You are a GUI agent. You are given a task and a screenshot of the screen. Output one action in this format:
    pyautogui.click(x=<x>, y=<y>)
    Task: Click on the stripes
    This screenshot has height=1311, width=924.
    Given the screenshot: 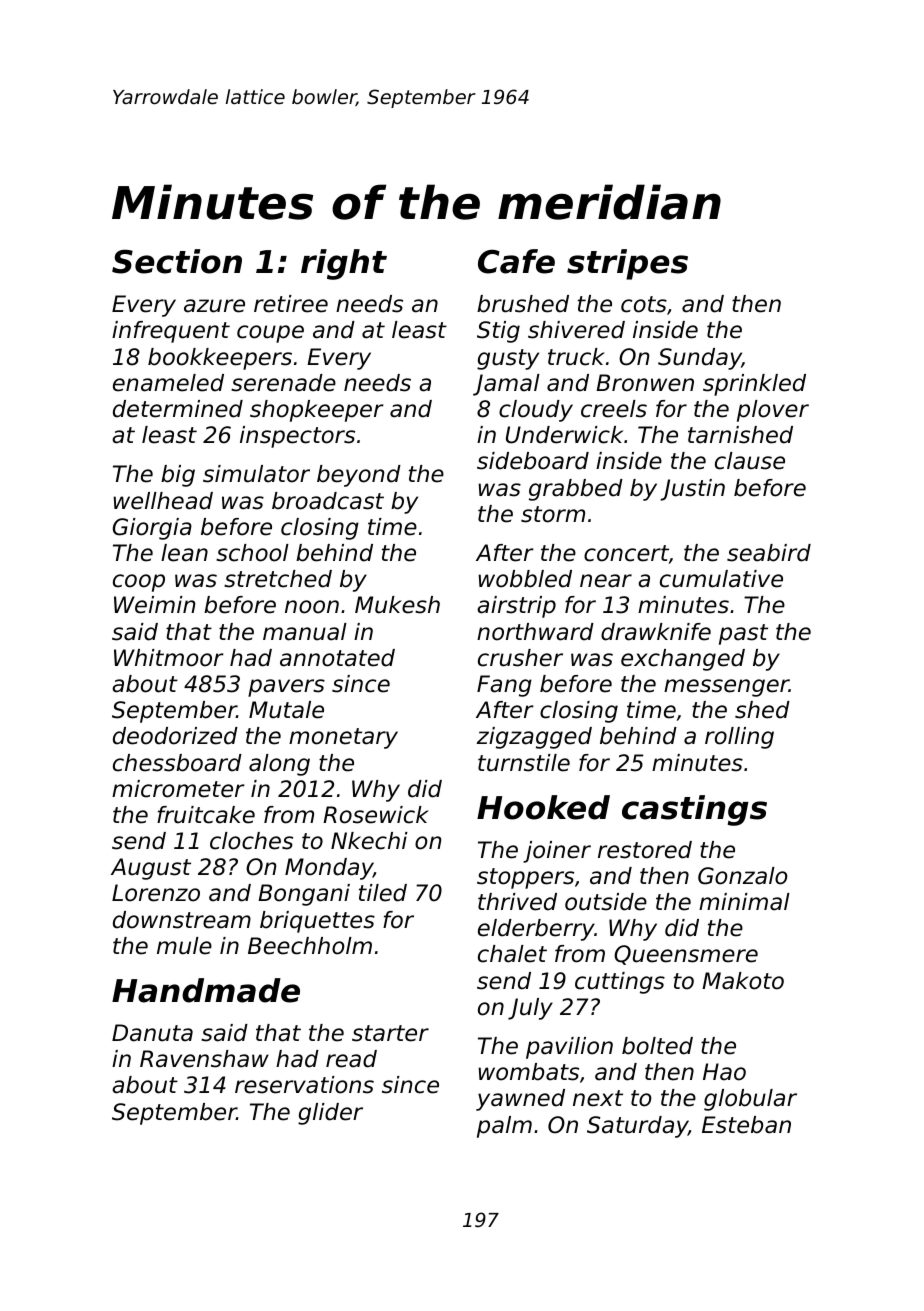 What is the action you would take?
    pyautogui.click(x=627, y=264)
